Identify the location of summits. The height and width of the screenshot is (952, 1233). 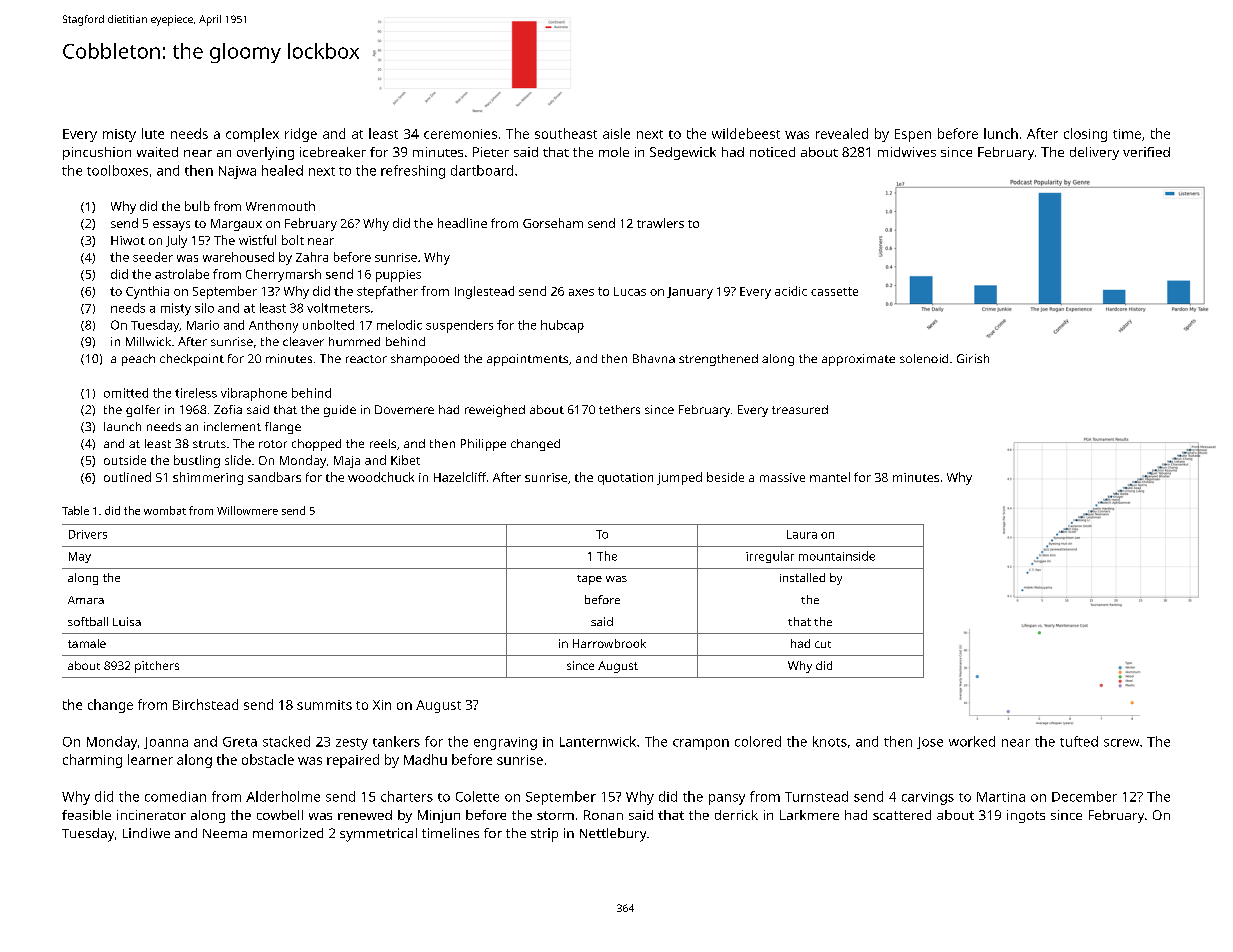
(324, 705).
